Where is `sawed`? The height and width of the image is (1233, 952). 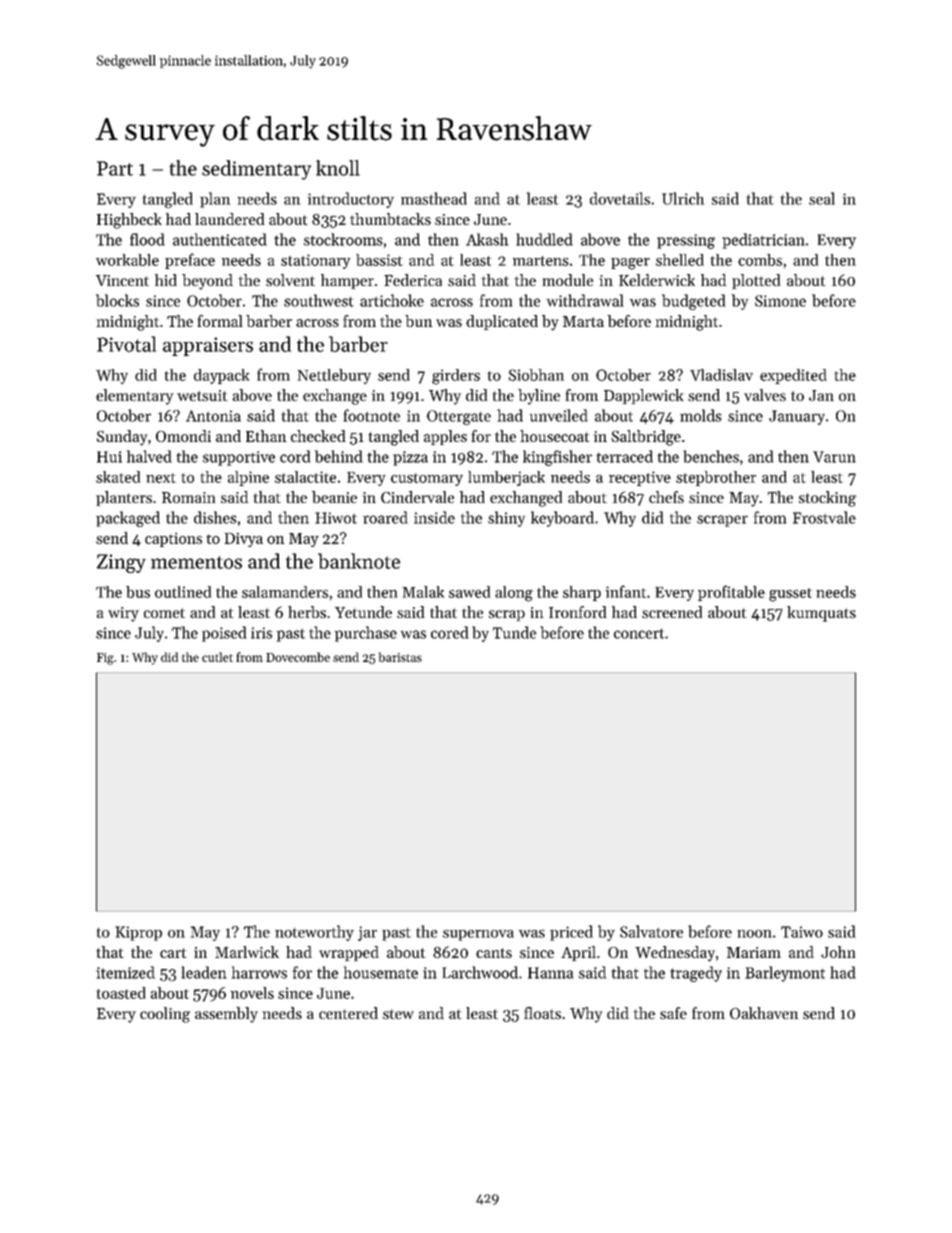
sawed is located at coordinates (469, 592).
